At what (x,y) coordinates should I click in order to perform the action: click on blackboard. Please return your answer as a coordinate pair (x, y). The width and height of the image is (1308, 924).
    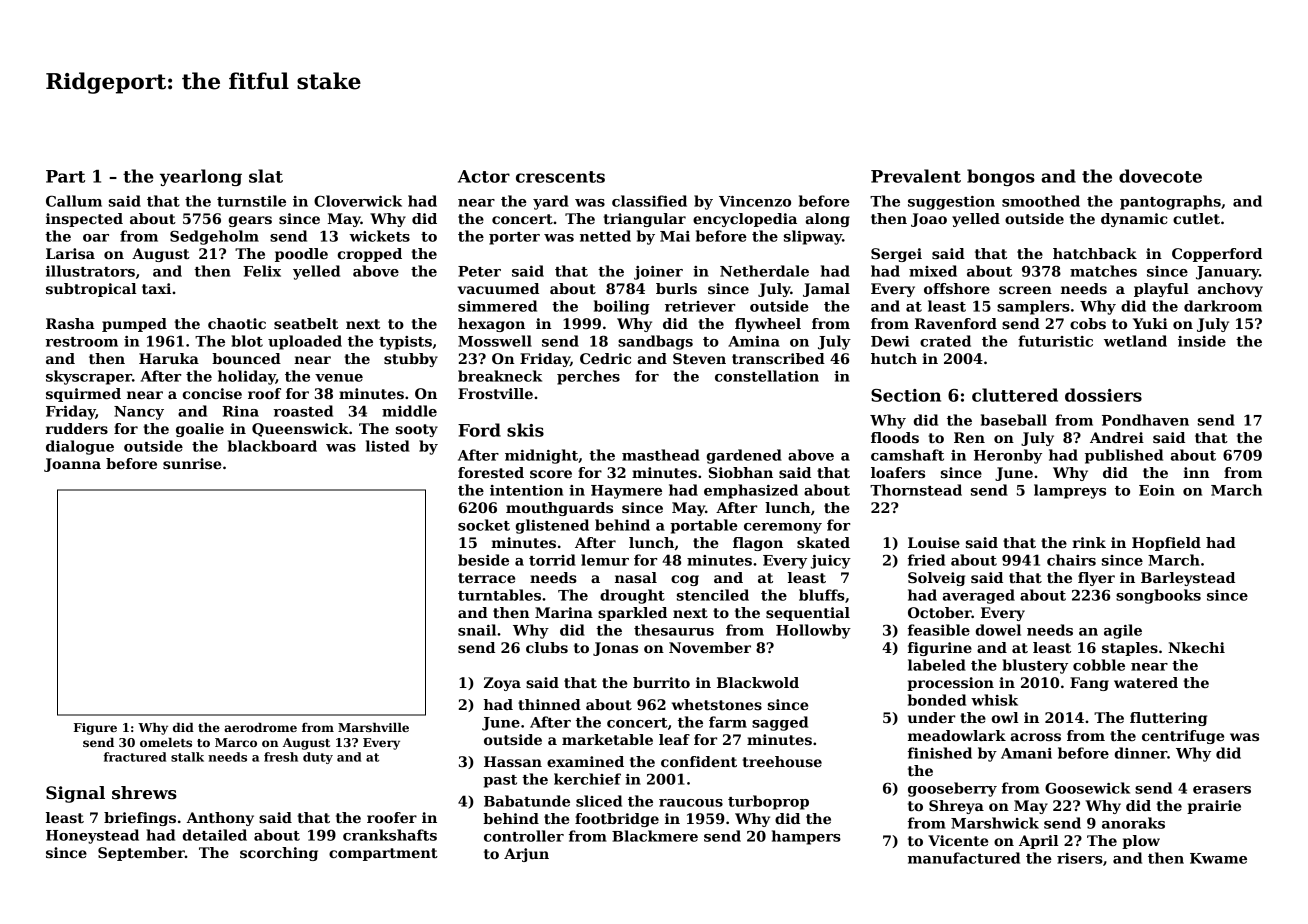
    Looking at the image, I should click on (272, 446).
